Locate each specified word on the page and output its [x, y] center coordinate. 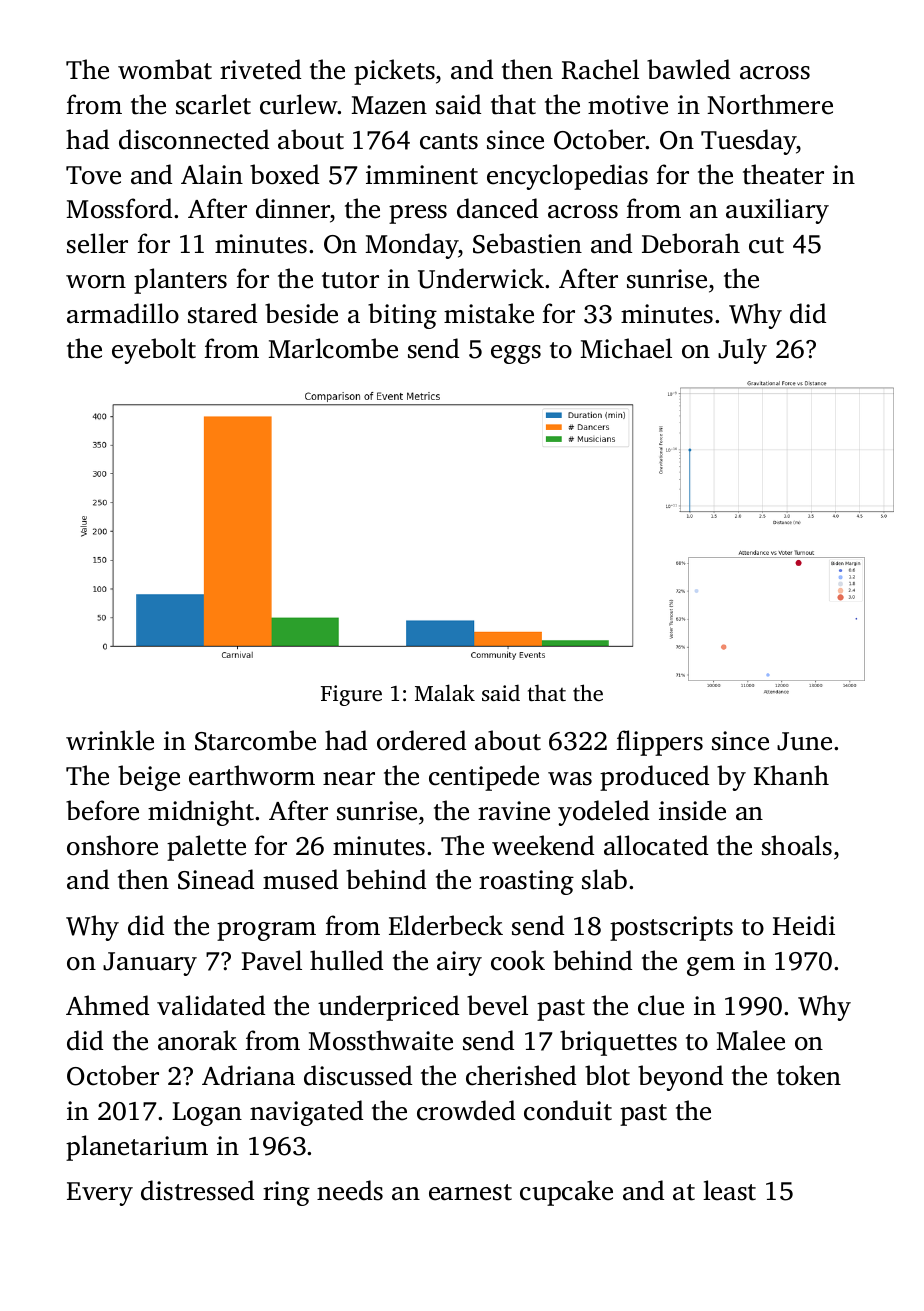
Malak [445, 692]
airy [459, 963]
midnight [202, 813]
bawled [688, 69]
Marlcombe [333, 348]
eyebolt [154, 351]
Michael [626, 348]
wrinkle [110, 740]
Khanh [791, 775]
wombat [165, 69]
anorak [197, 1040]
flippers [660, 743]
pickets [394, 72]
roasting [526, 882]
